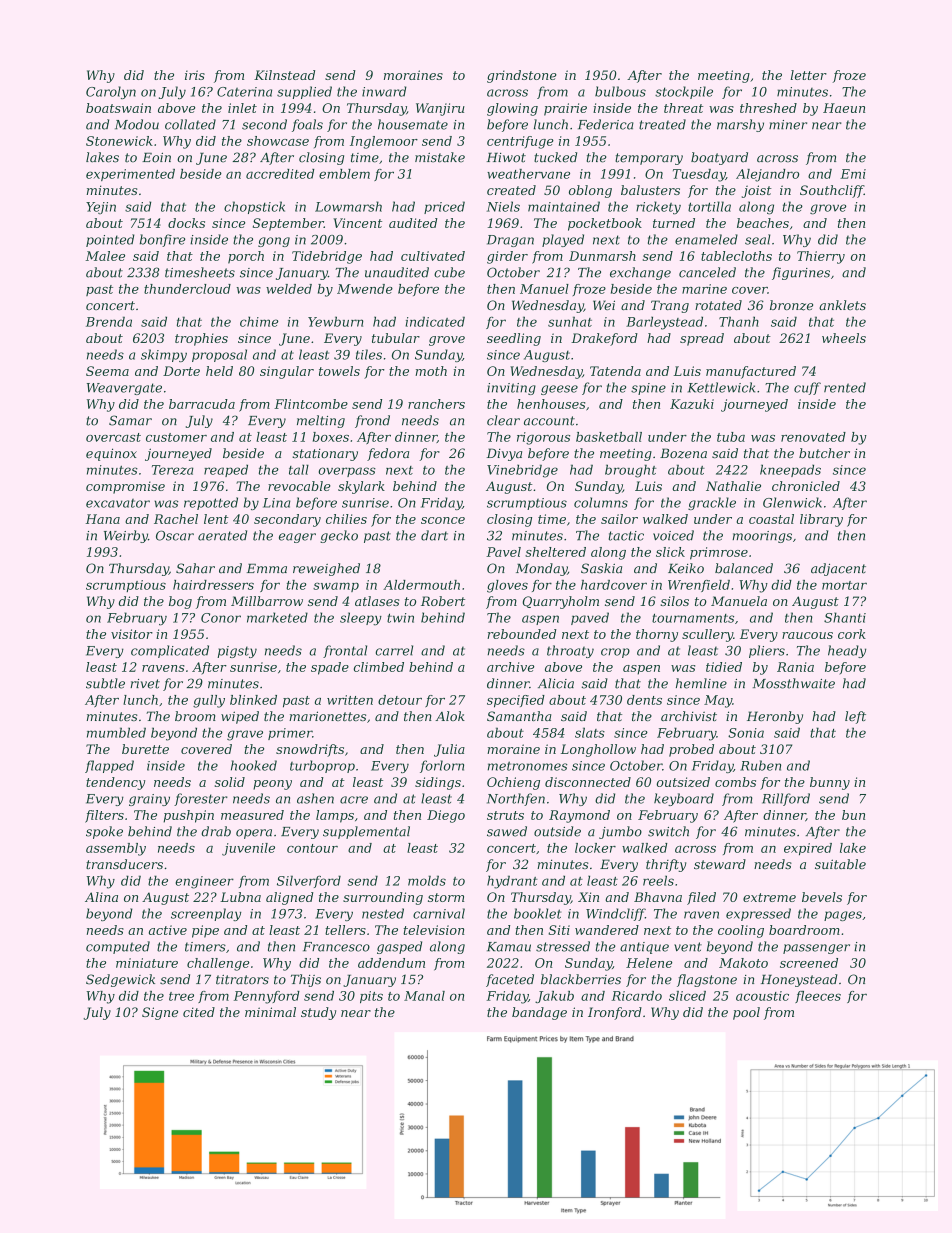 The width and height of the document is (952, 1233). What do you see at coordinates (724, 667) in the document?
I see `tidied` at bounding box center [724, 667].
